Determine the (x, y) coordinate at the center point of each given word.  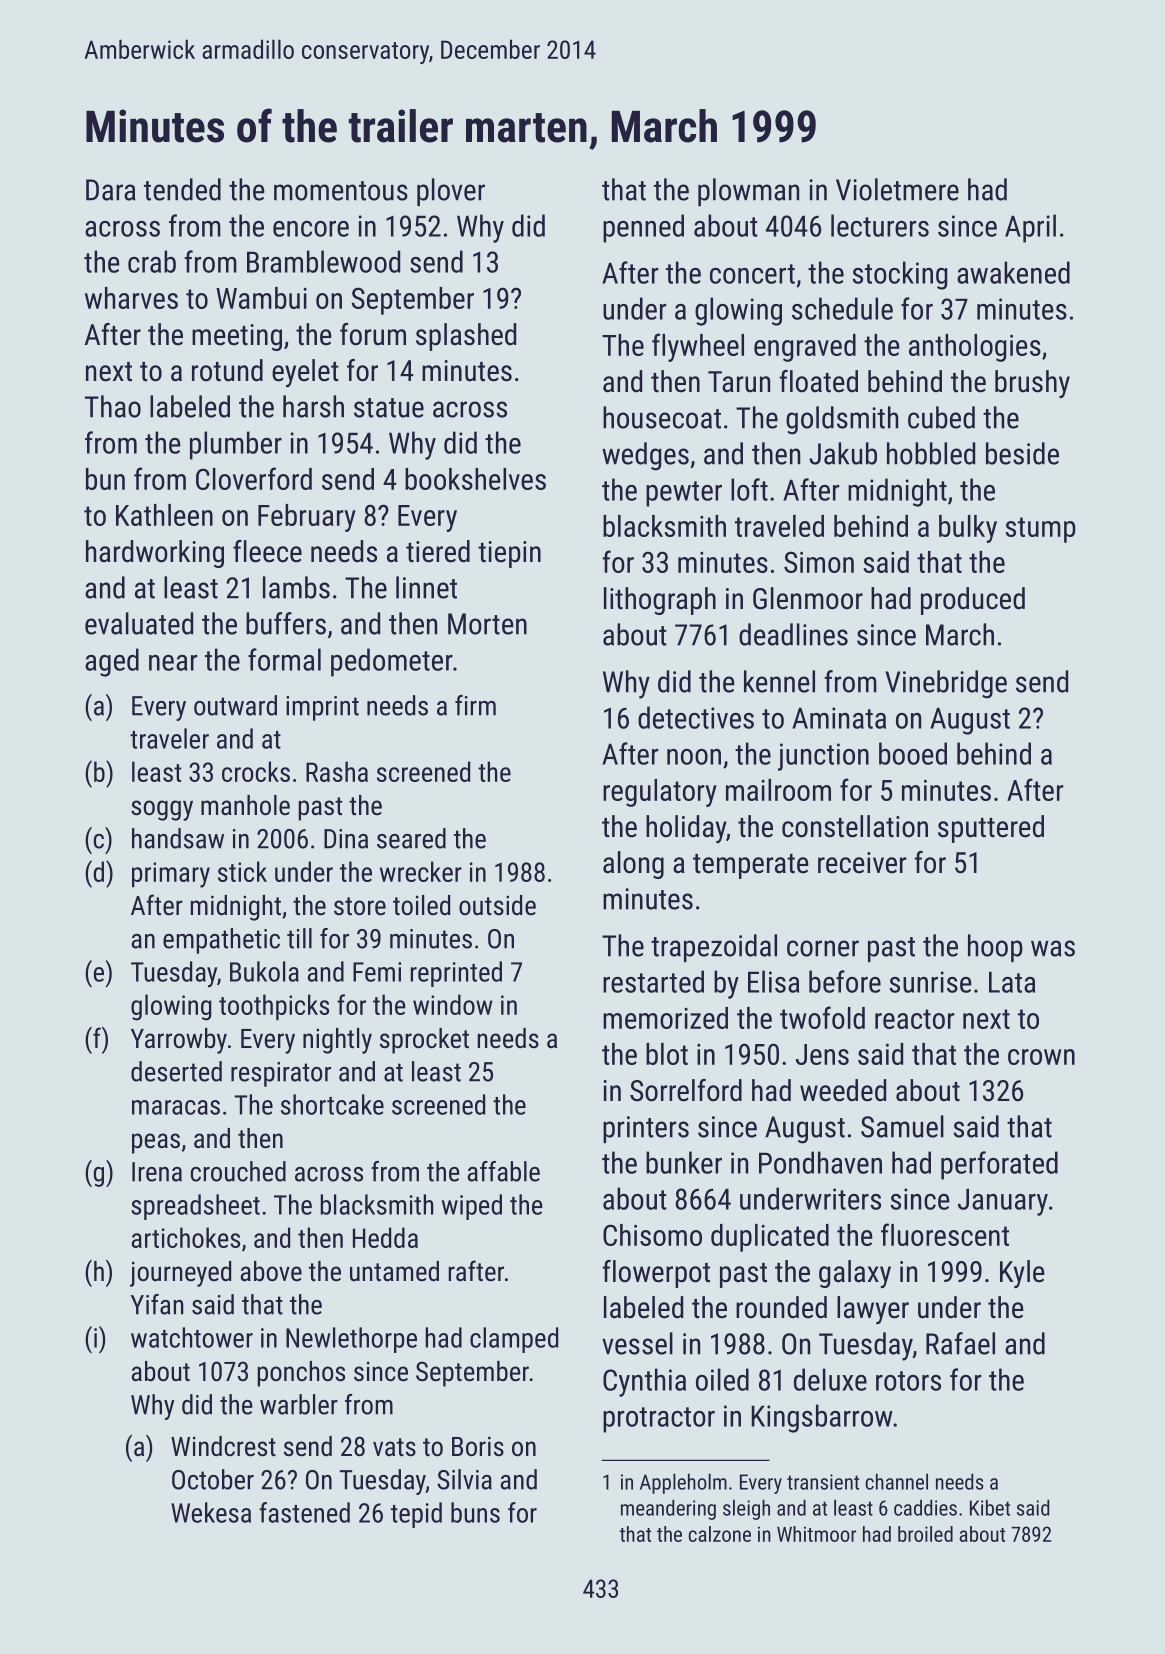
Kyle (1022, 1274)
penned (643, 228)
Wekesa (211, 1512)
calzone (719, 1534)
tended (182, 189)
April (1030, 228)
